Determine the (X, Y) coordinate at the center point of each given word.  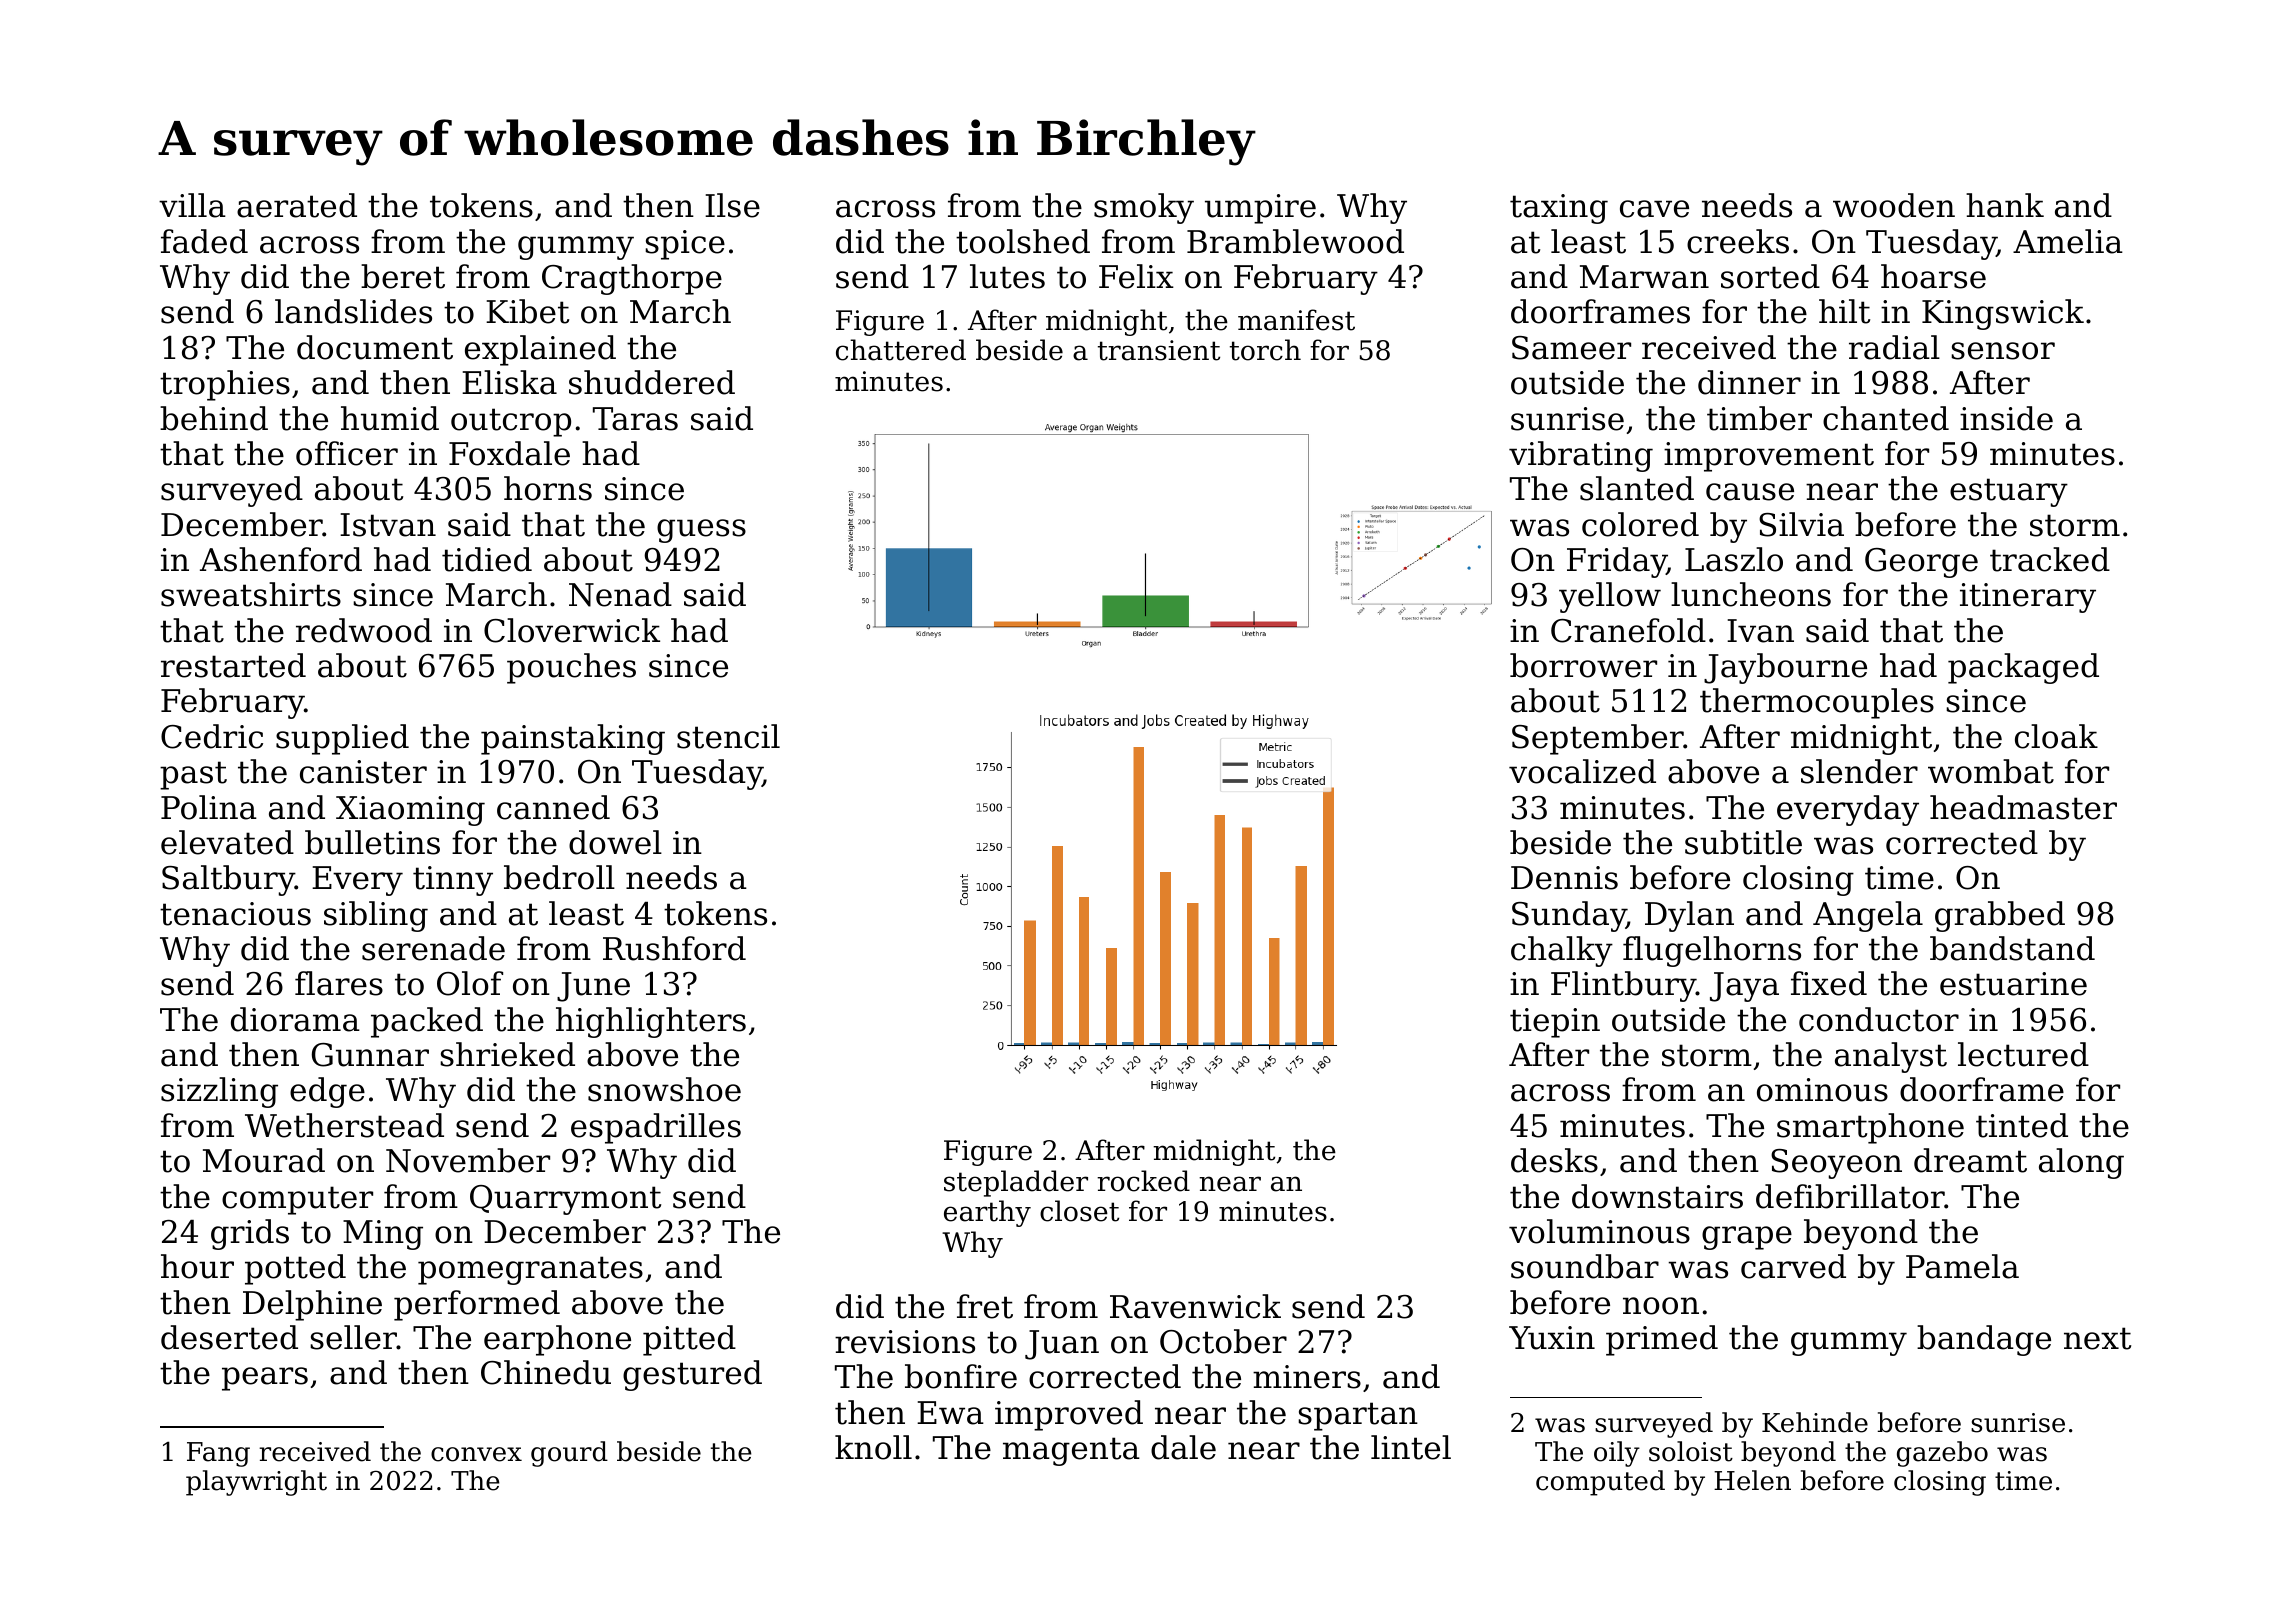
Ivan (1760, 631)
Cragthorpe (632, 279)
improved (1069, 1415)
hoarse (1933, 276)
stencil (728, 736)
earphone (557, 1340)
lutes (1007, 276)
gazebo (1942, 1454)
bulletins (372, 842)
